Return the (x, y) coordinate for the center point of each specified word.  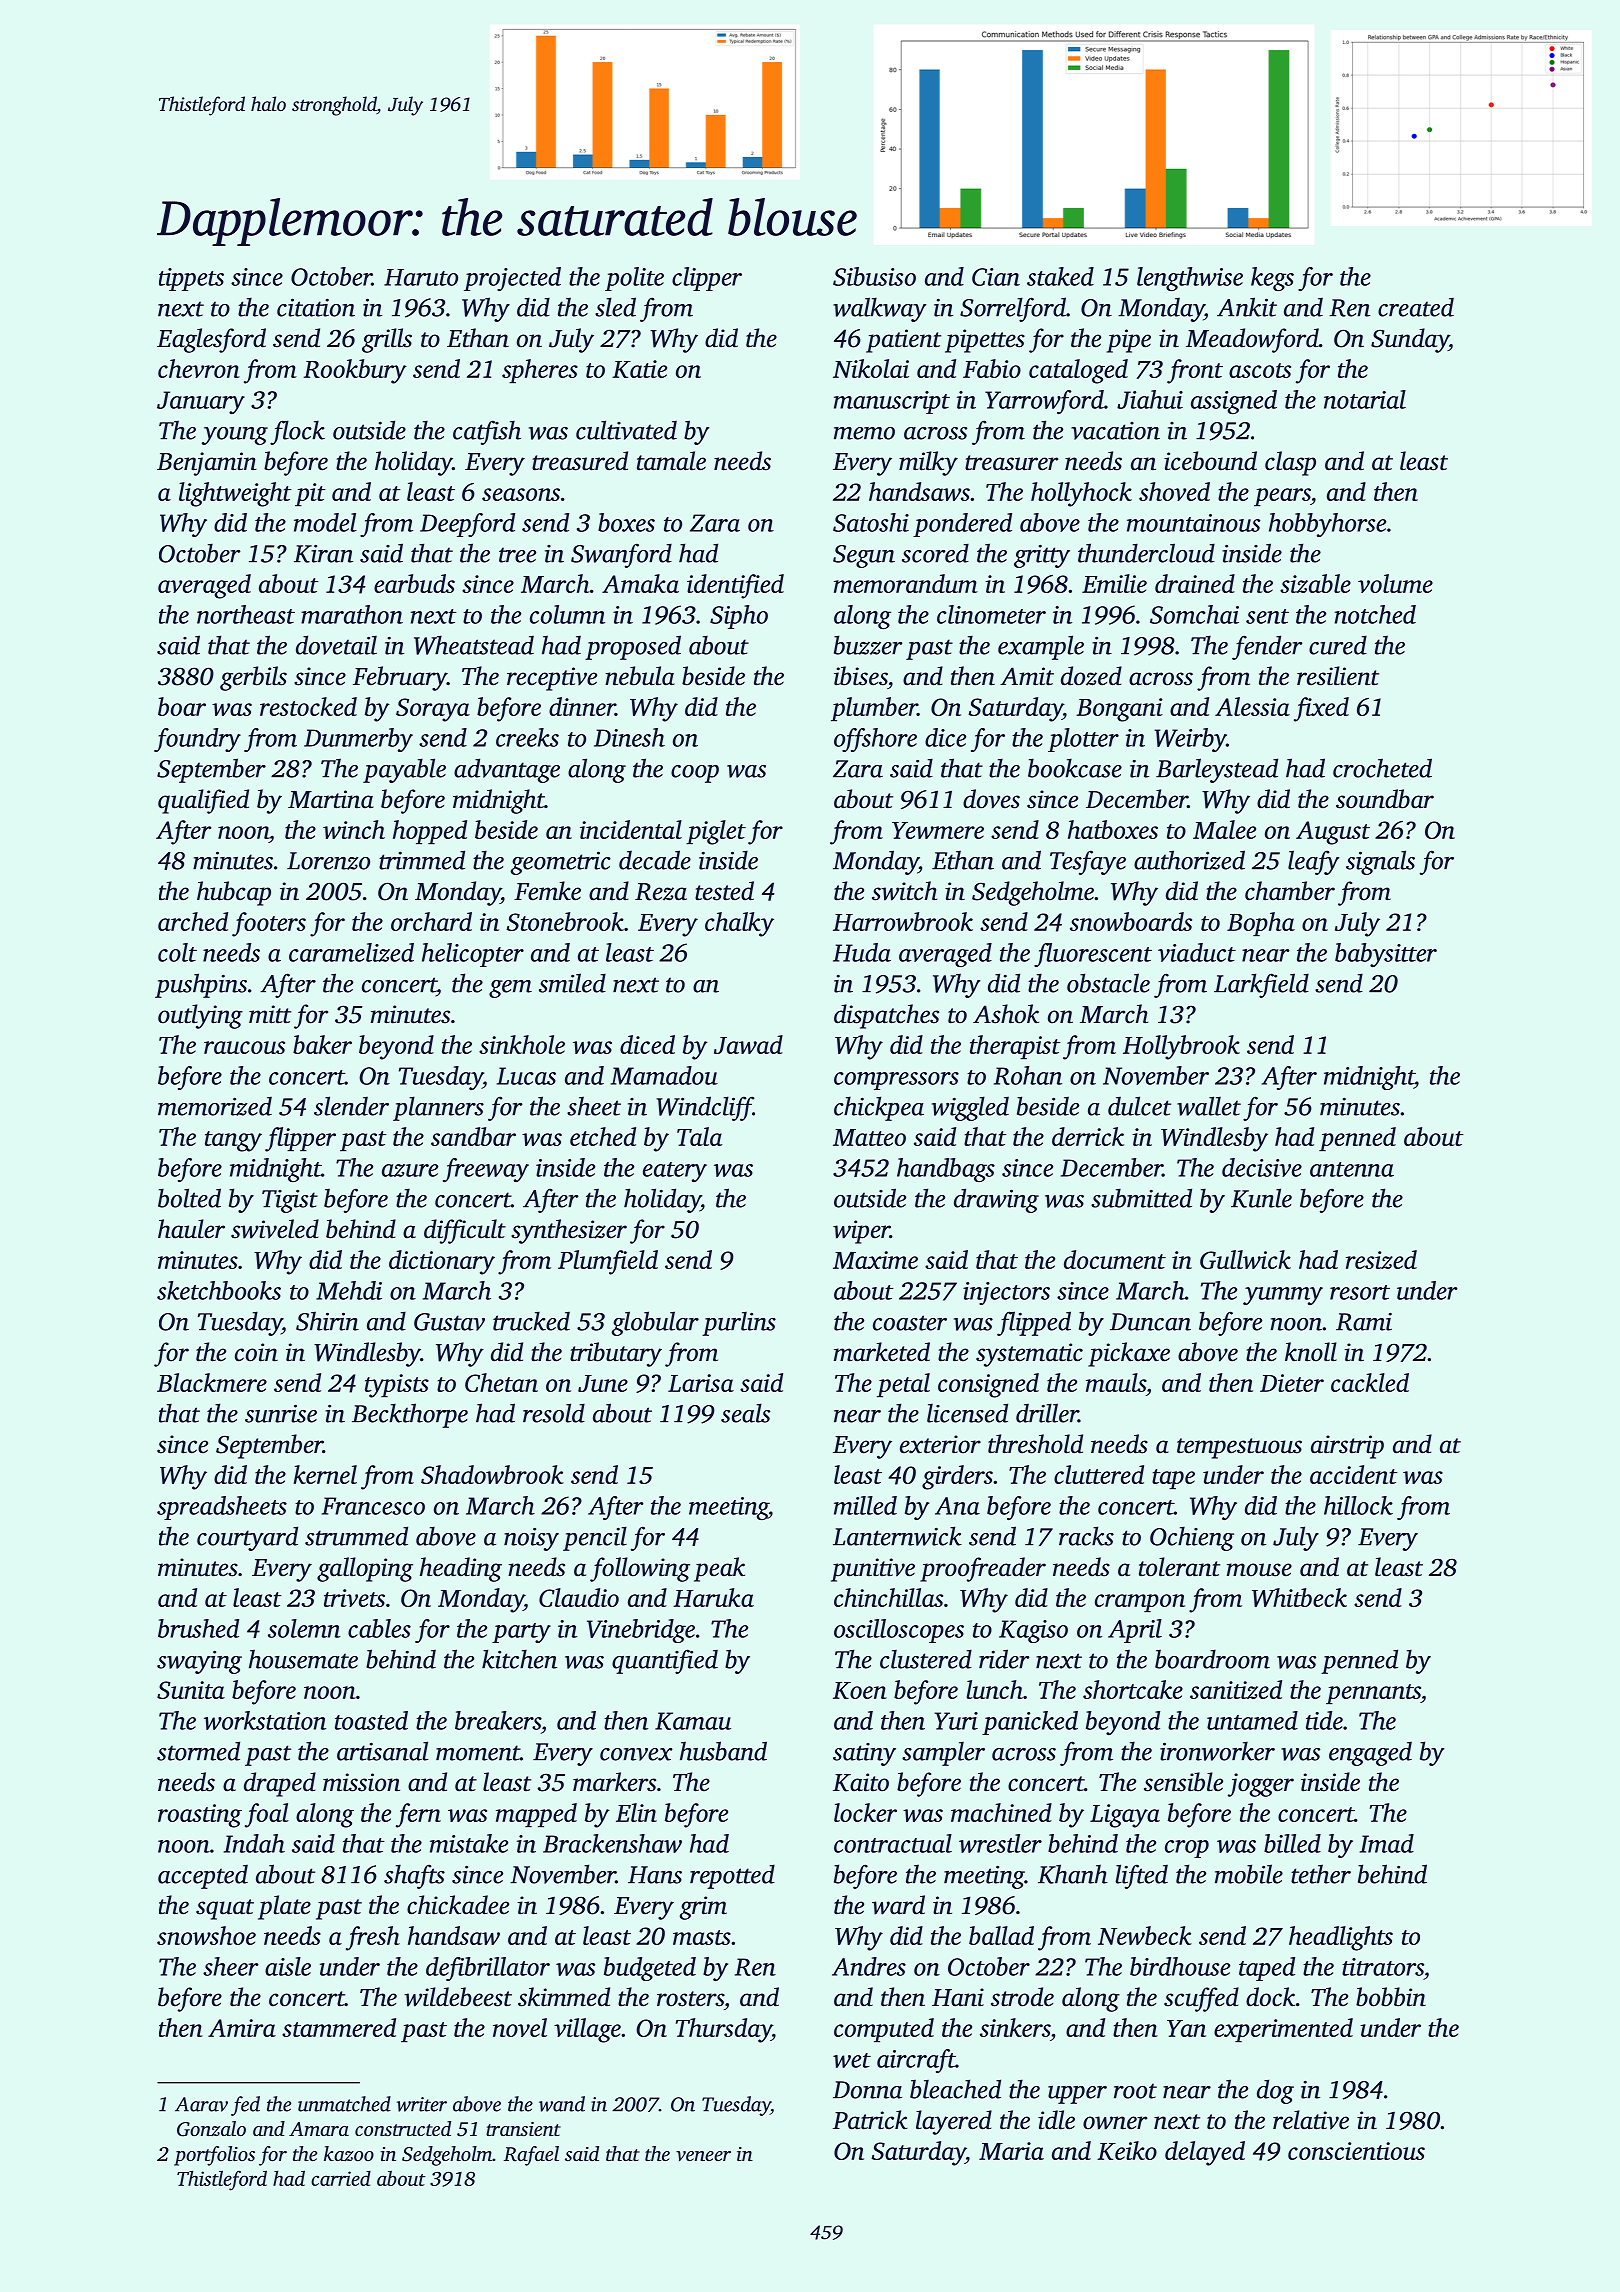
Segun (864, 556)
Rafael (531, 2156)
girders (957, 1477)
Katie (639, 369)
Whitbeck (1299, 1597)
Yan (1186, 2028)
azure (410, 1170)
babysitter (1386, 955)
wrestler (1000, 1843)
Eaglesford (211, 340)
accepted (203, 1876)
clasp (1290, 463)
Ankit (1247, 307)
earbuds (414, 583)
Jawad (748, 1044)
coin (256, 1352)
